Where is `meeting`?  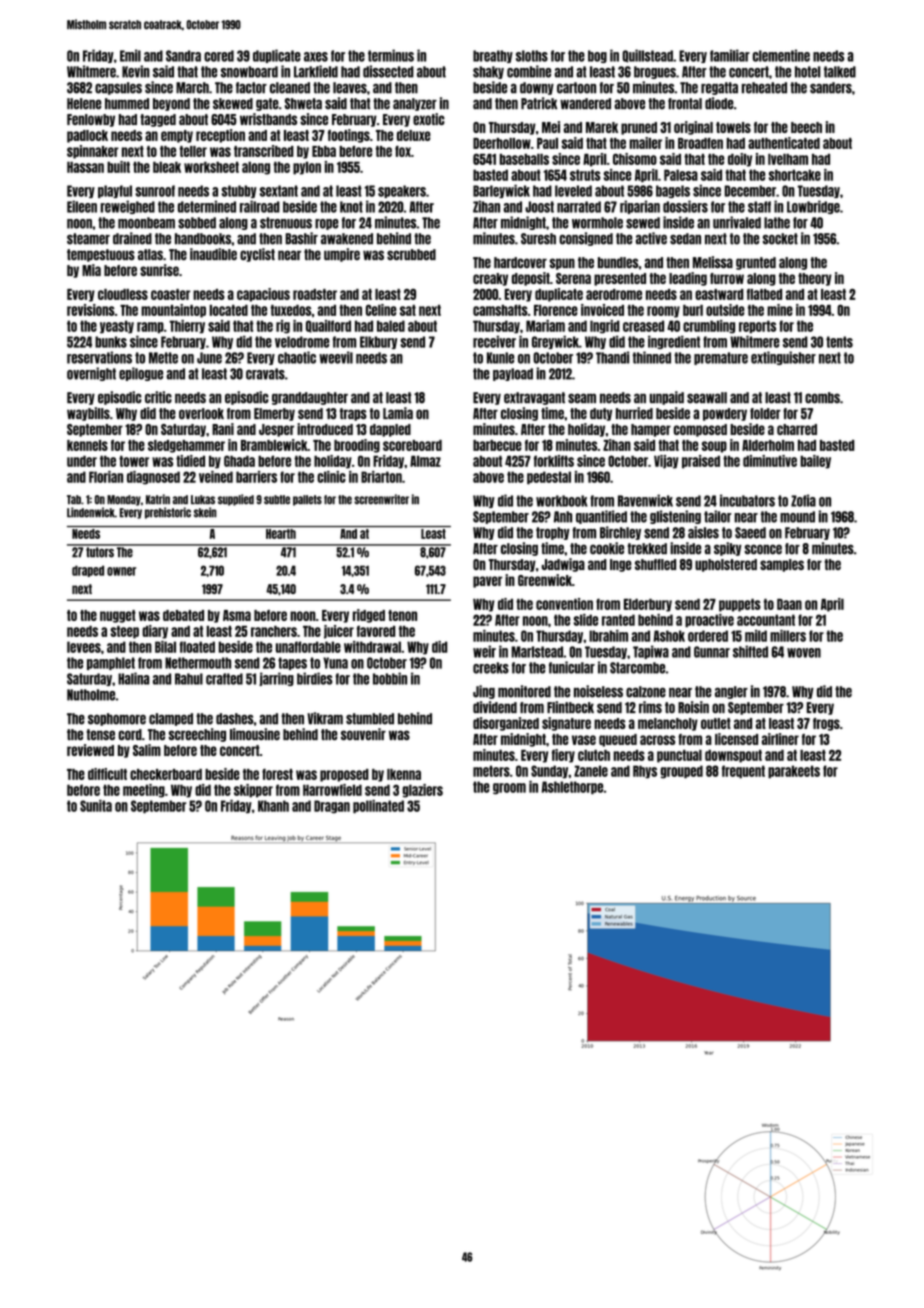
meeting is located at coordinates (144, 791).
